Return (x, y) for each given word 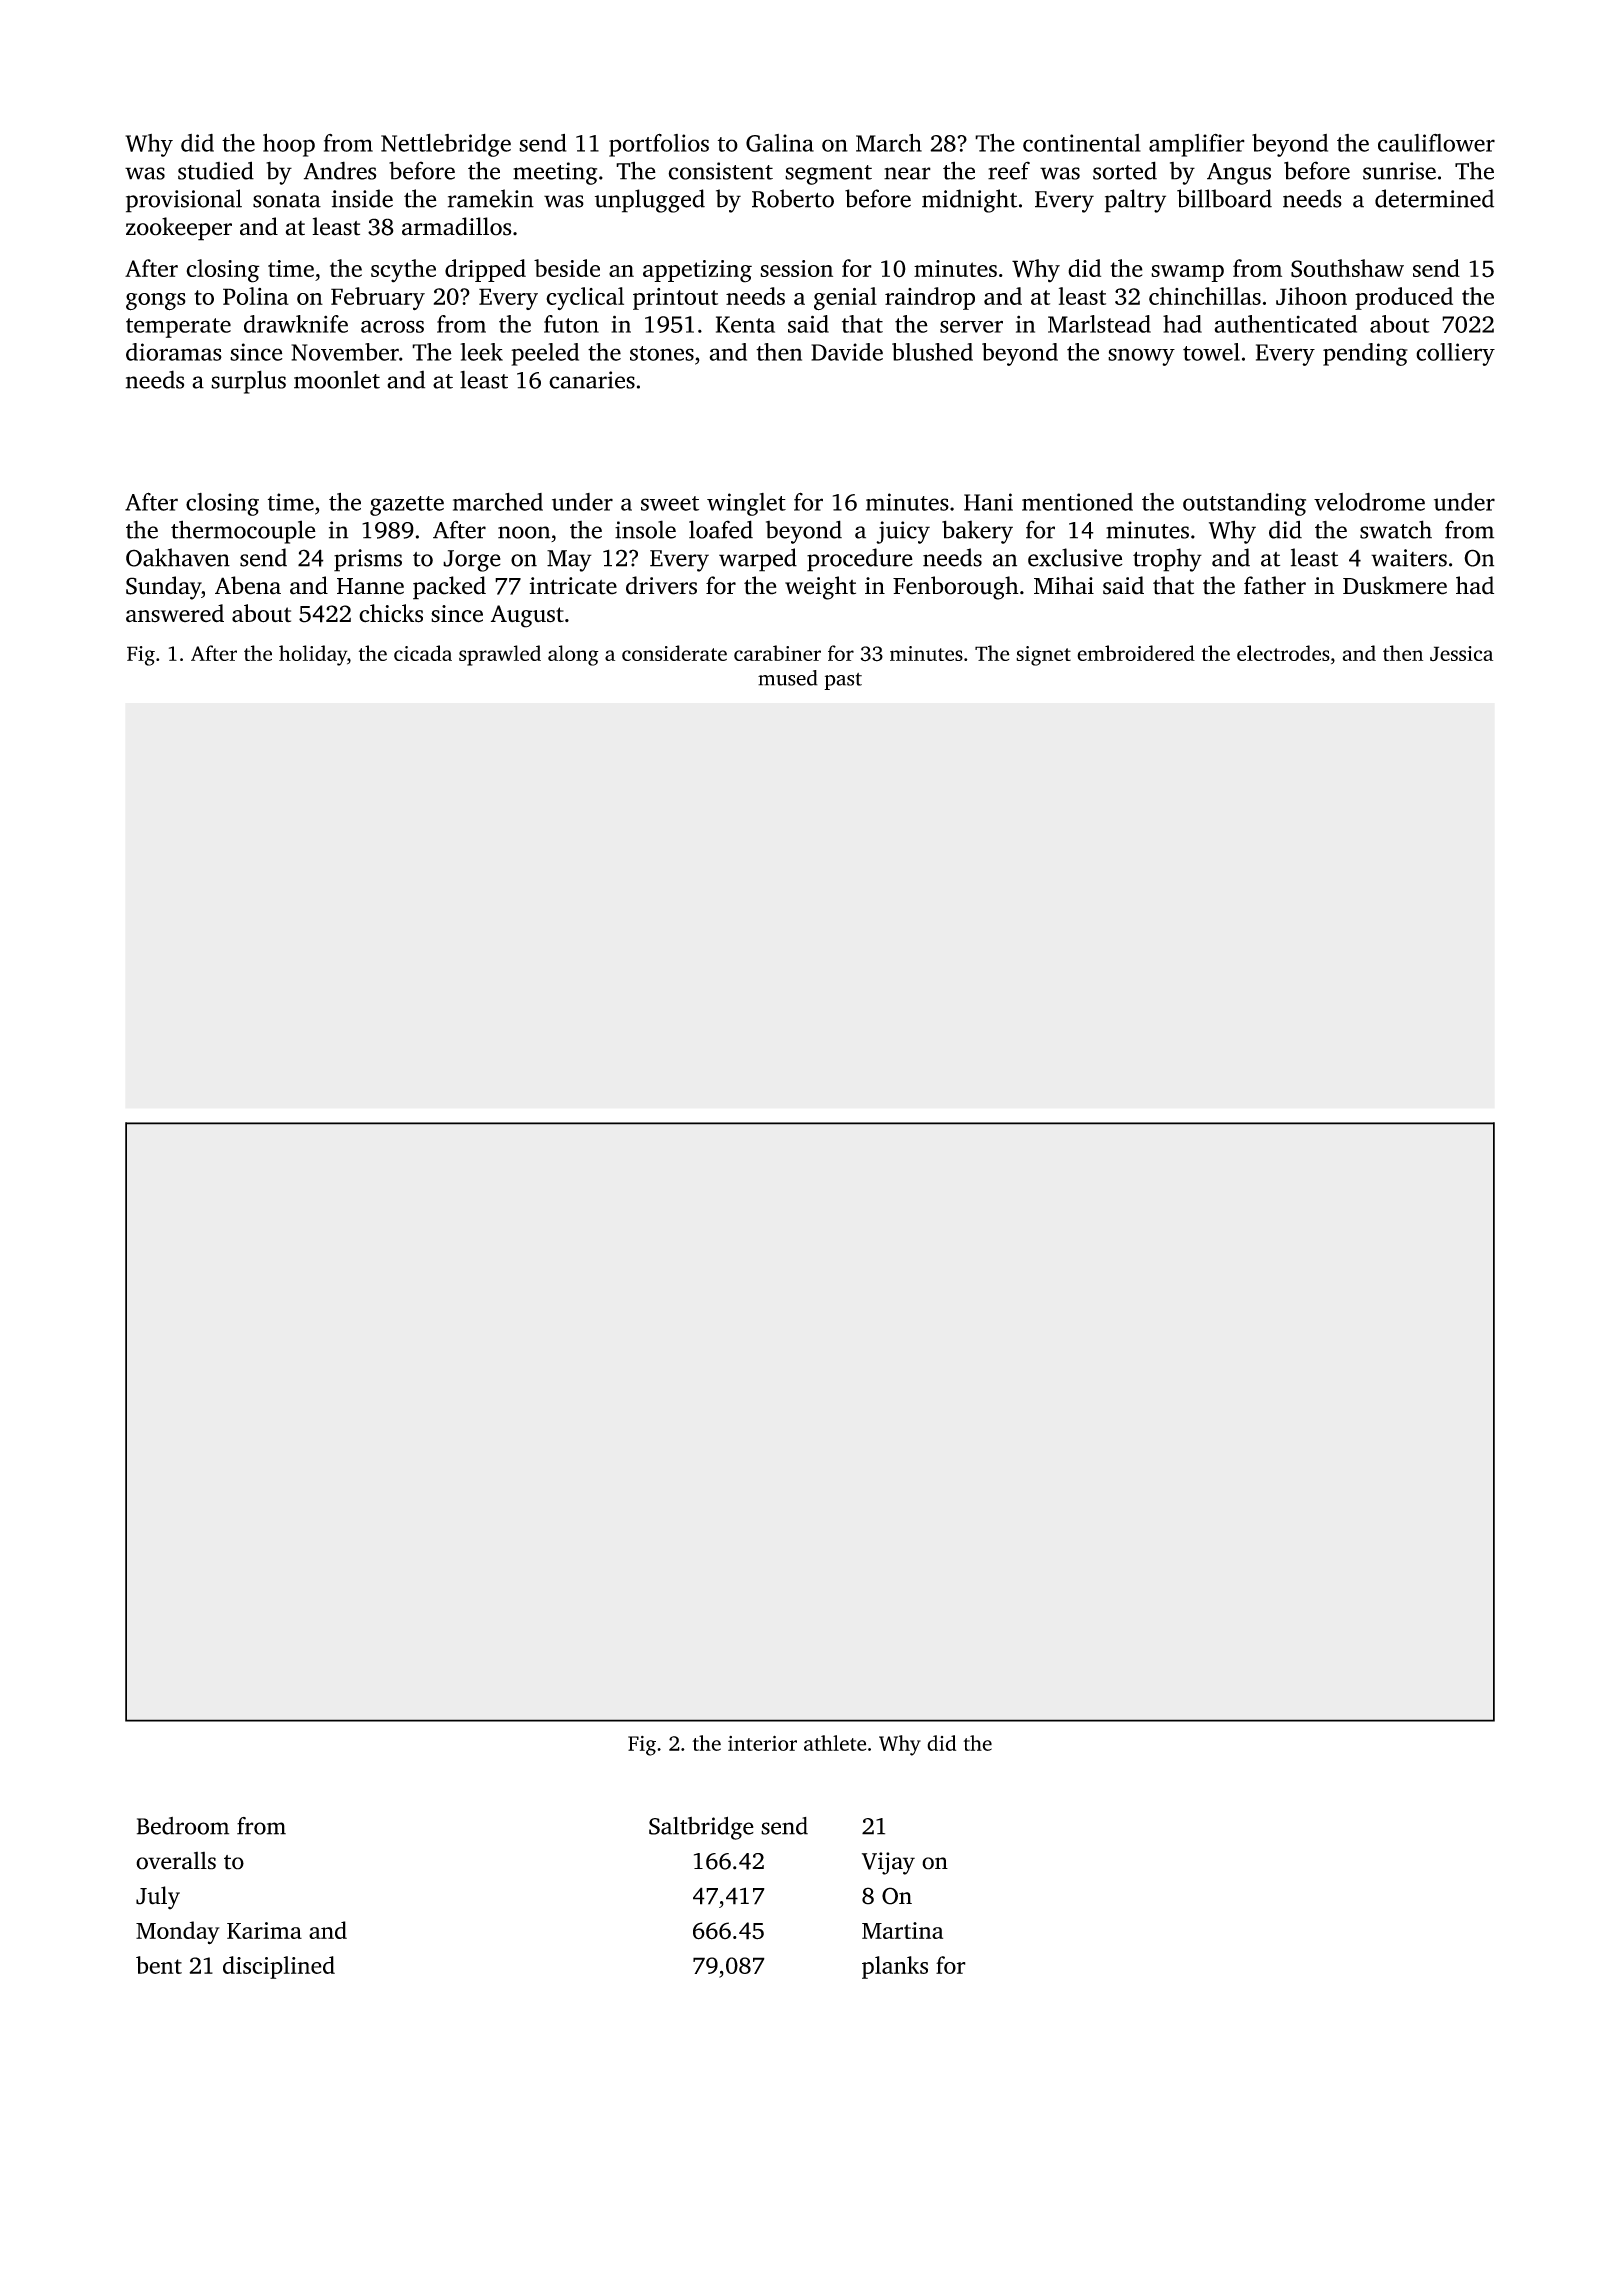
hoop (289, 145)
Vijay (888, 1863)
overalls (176, 1861)
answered (175, 613)
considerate (674, 653)
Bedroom (183, 1826)
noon (524, 532)
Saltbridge (701, 1828)
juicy (903, 532)
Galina (780, 143)
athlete (835, 1743)
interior (762, 1743)
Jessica (1461, 653)
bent (159, 1965)
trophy (1167, 560)
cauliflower (1436, 143)
